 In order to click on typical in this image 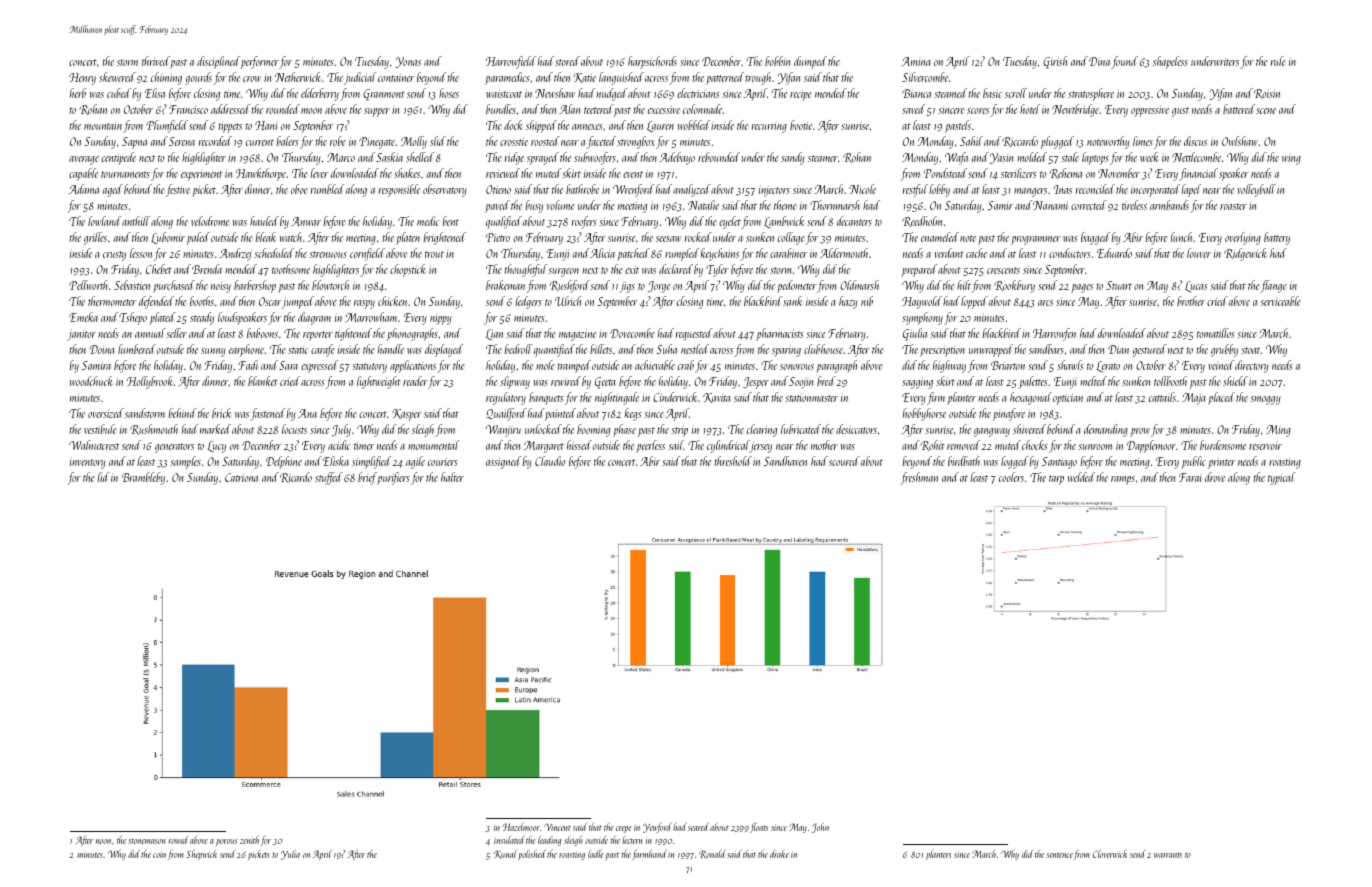, I will do `click(1282, 478)`.
